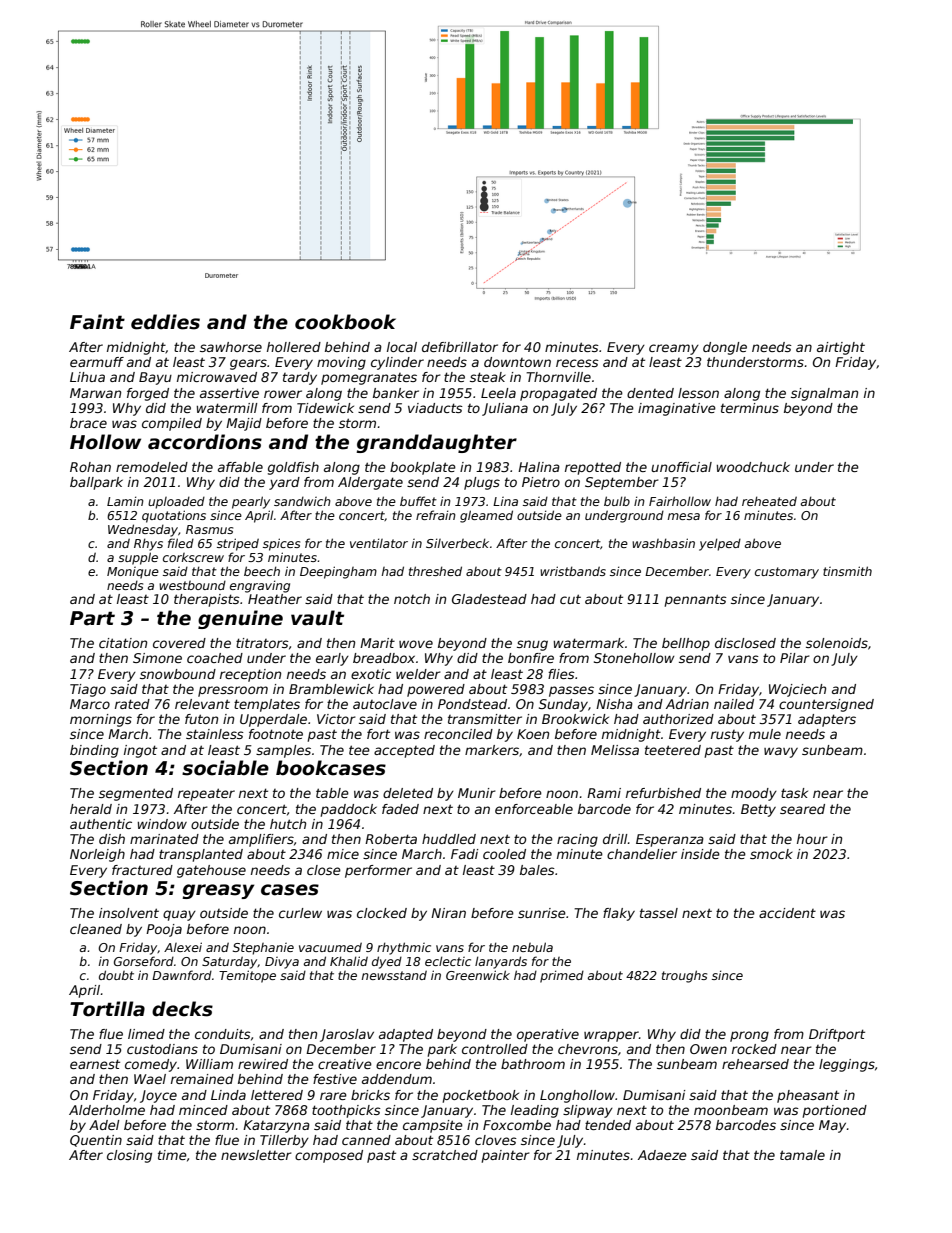 This screenshot has height=1233, width=952. What do you see at coordinates (531, 658) in the screenshot?
I see `bonfire` at bounding box center [531, 658].
